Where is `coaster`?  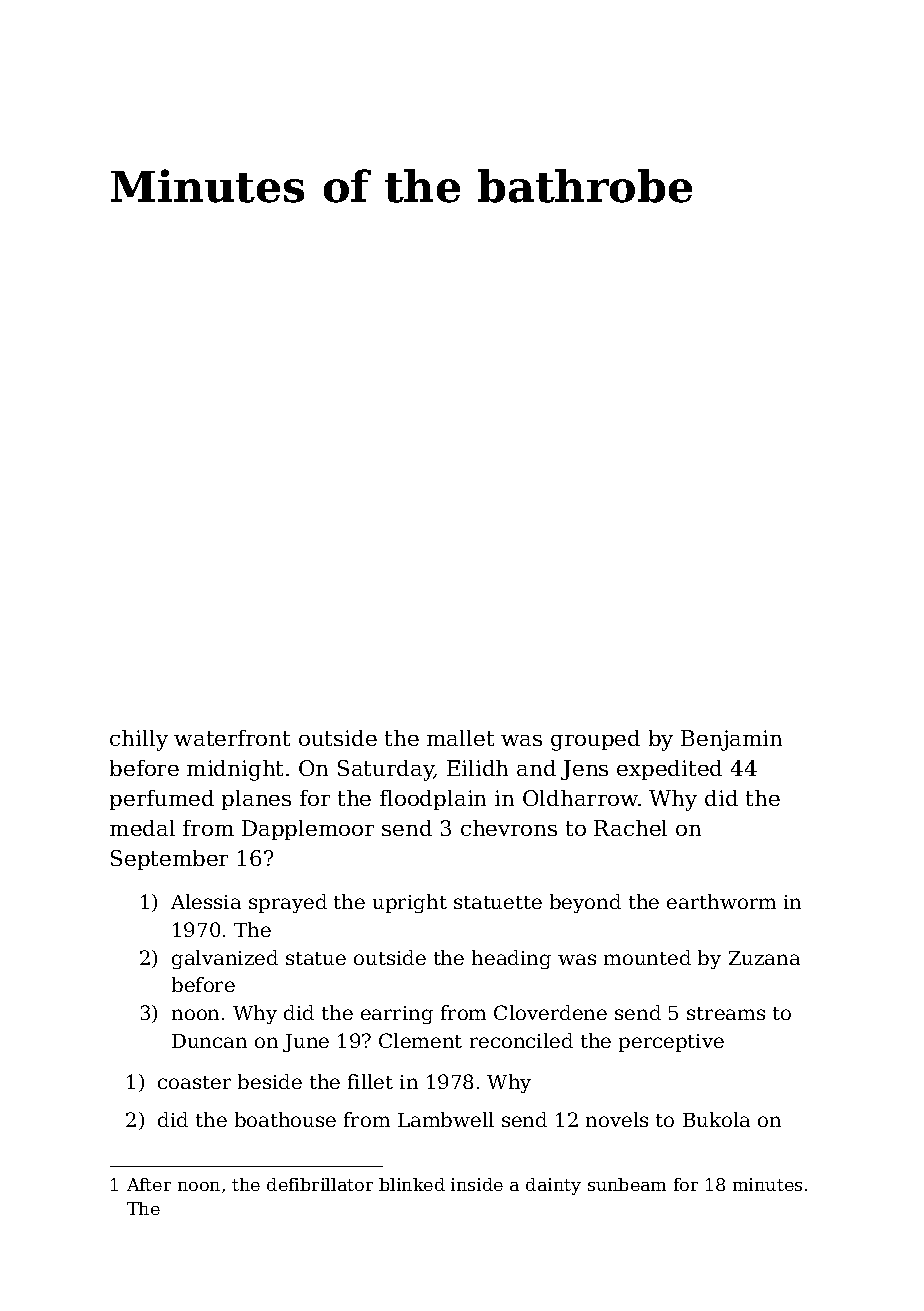
coaster is located at coordinates (194, 1082).
